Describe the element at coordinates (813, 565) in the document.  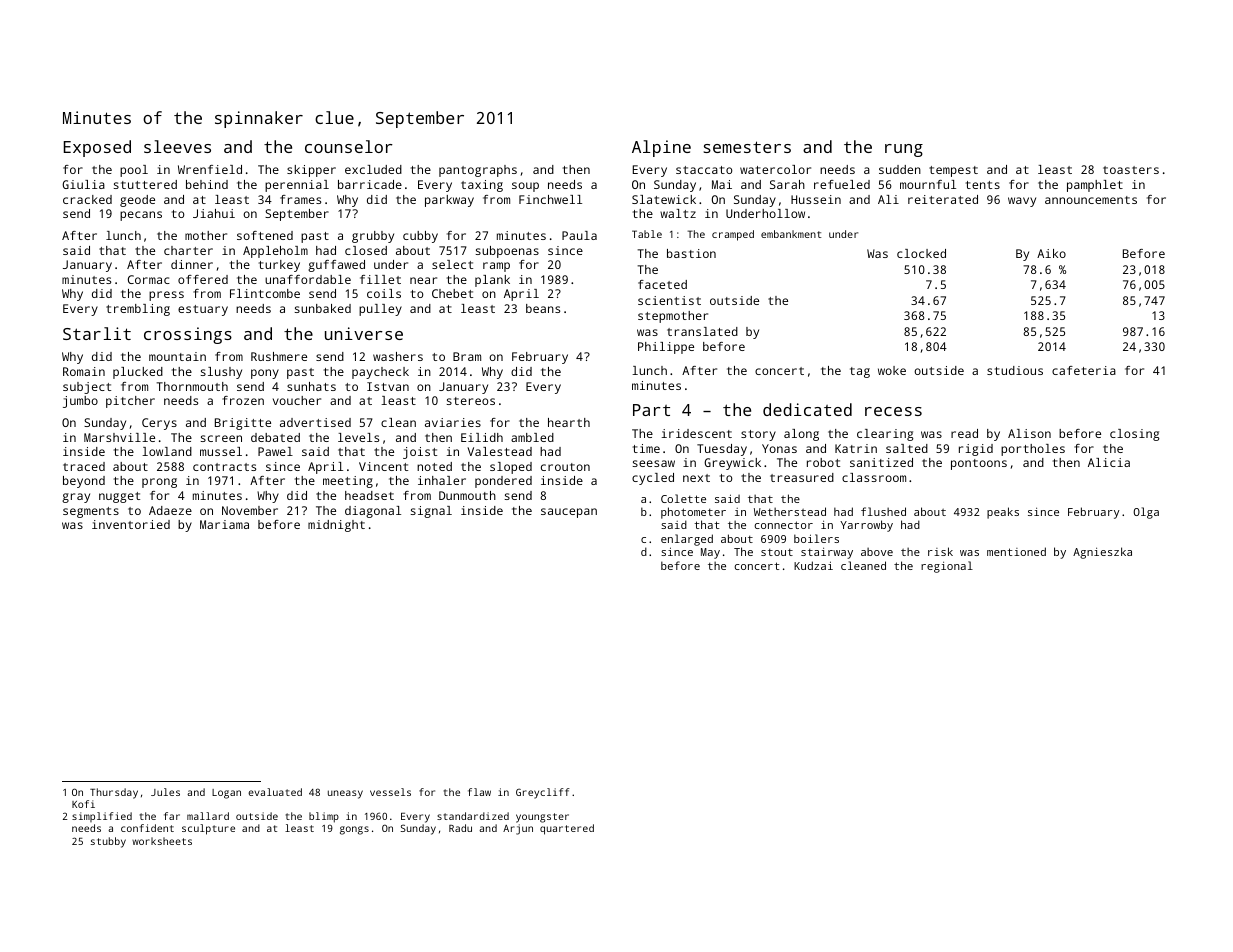
I see `Kudzai` at that location.
